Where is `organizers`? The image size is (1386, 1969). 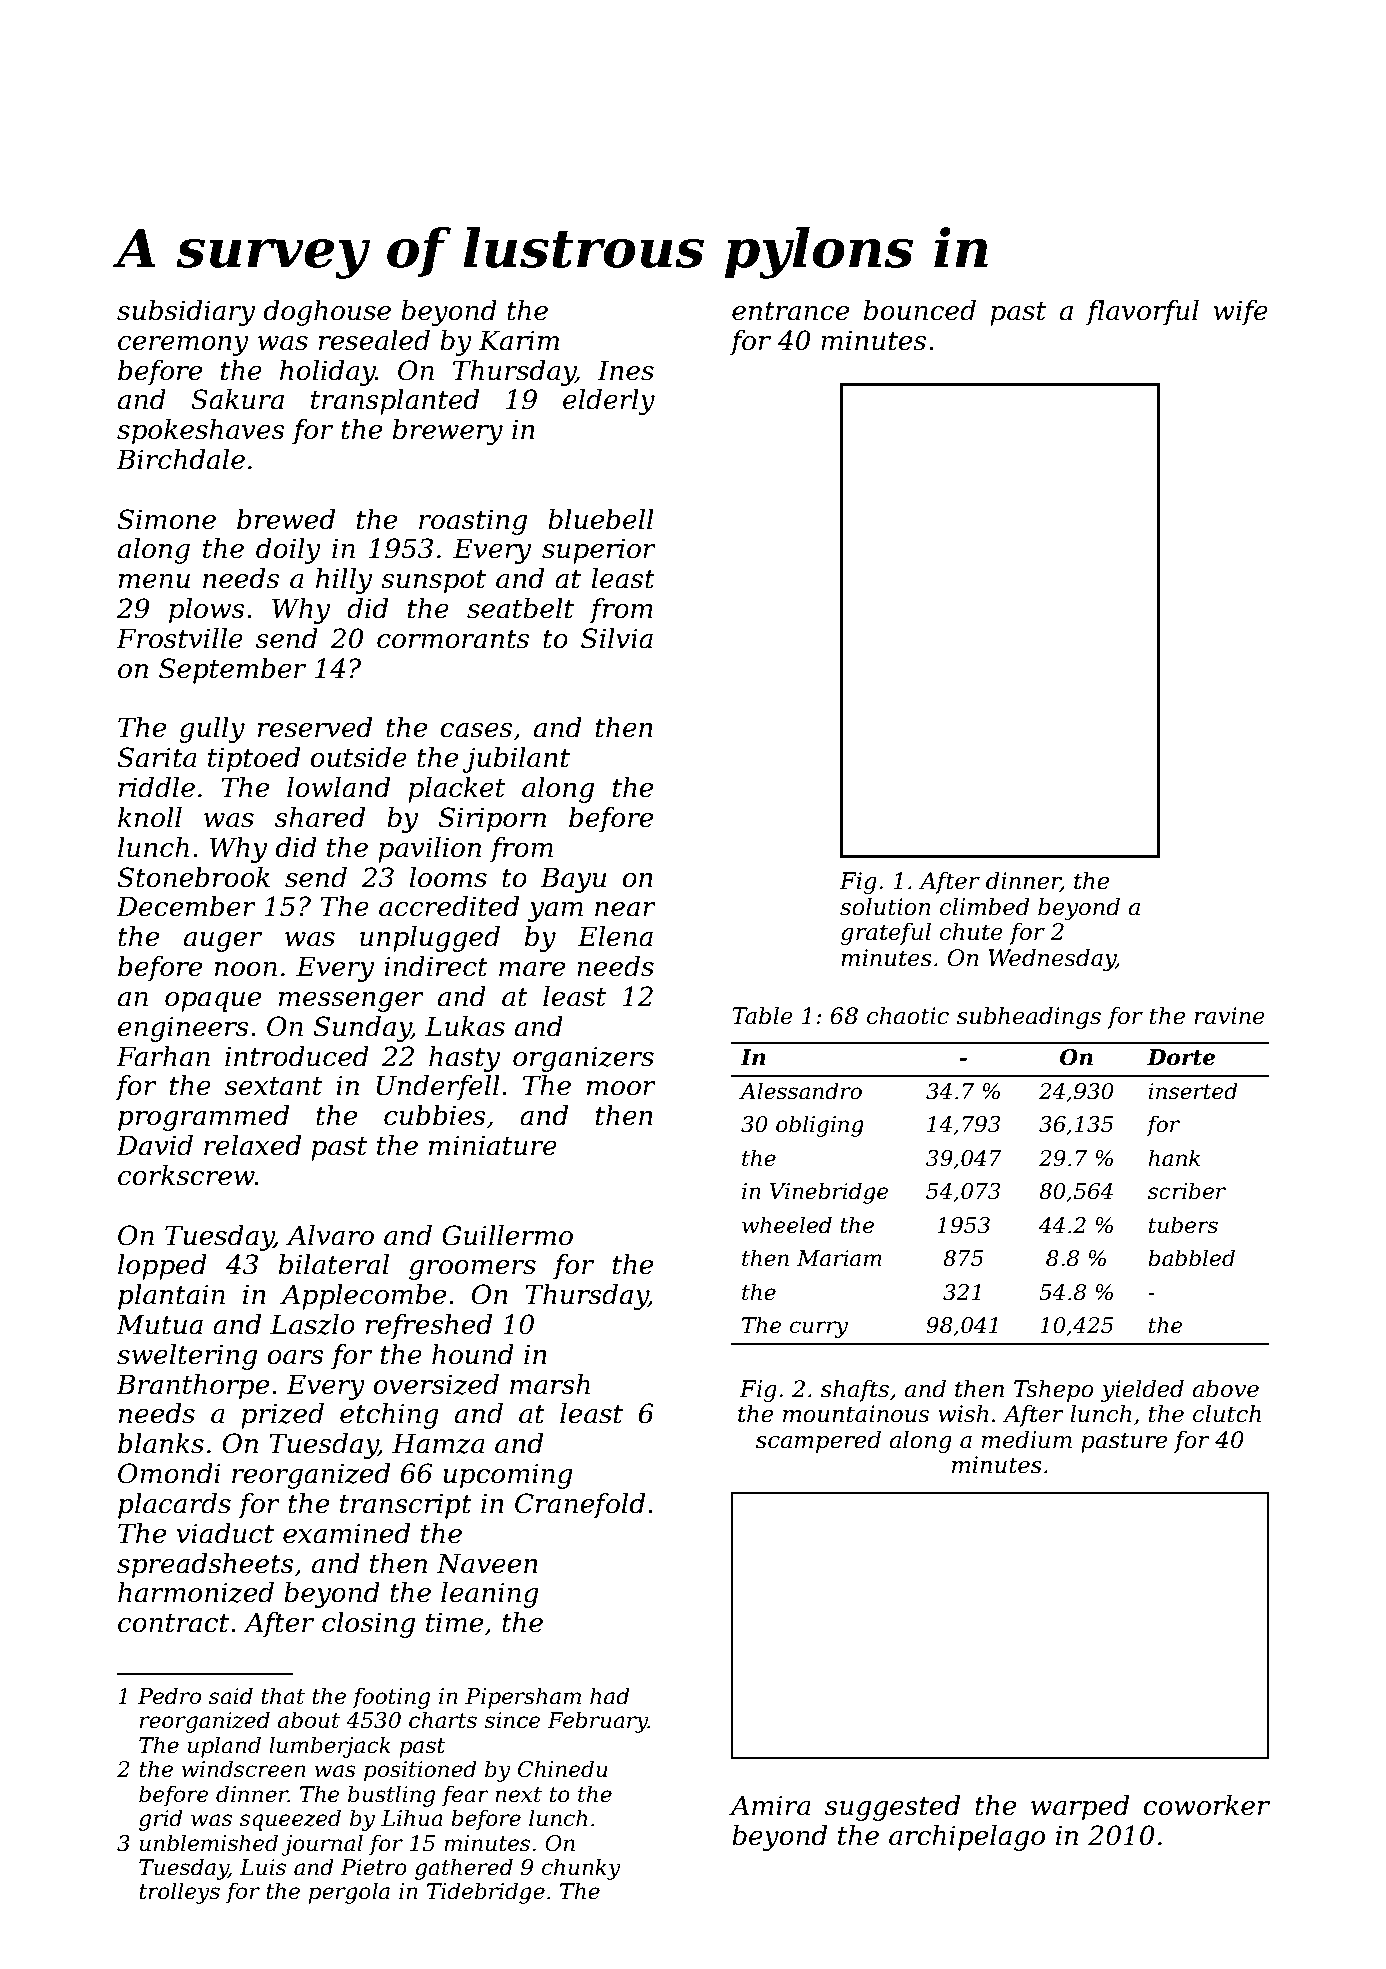
organizers is located at coordinates (583, 1059).
